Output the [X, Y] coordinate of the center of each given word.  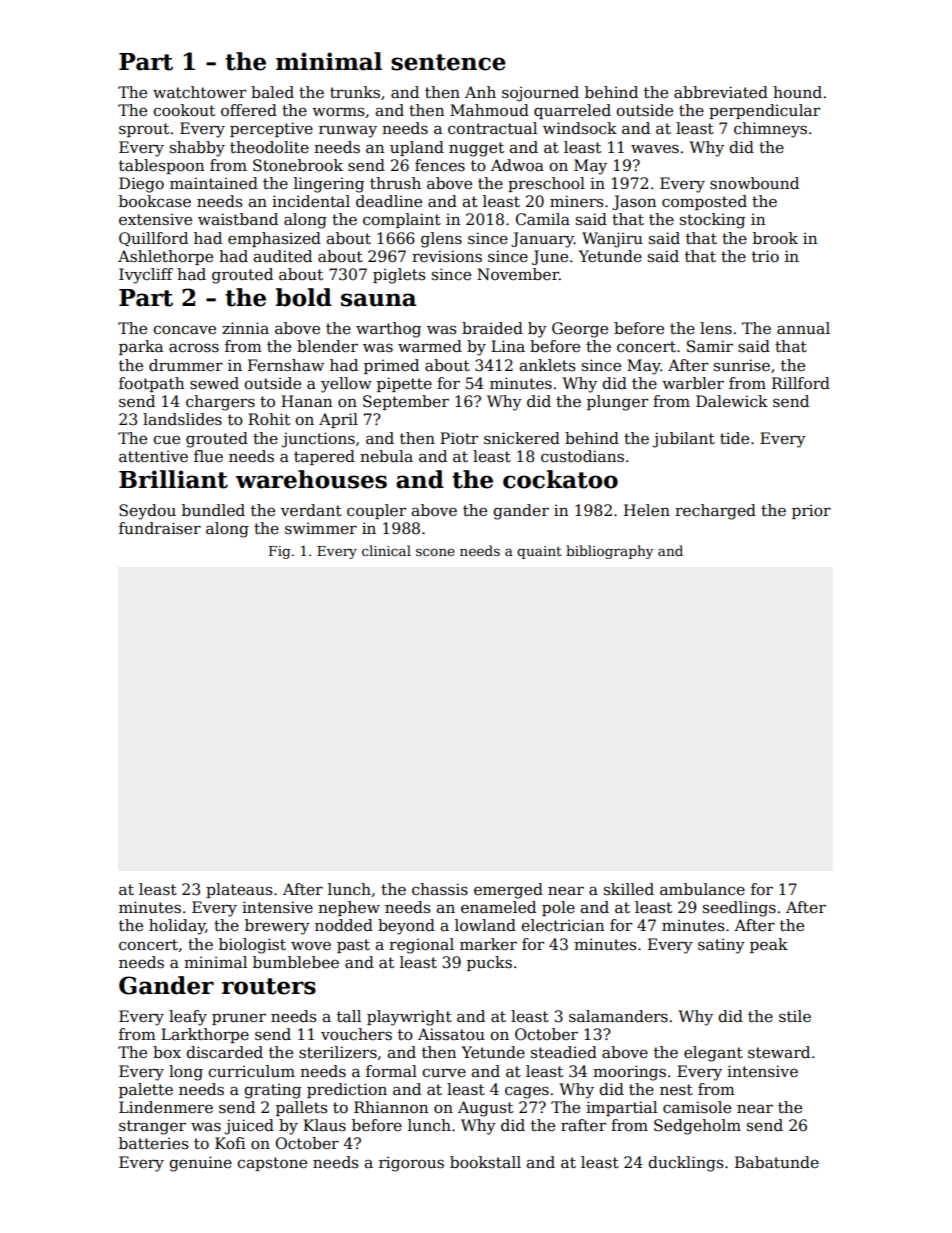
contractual [492, 128]
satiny [721, 946]
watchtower [199, 92]
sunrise [742, 365]
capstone [272, 1164]
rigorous [411, 1164]
